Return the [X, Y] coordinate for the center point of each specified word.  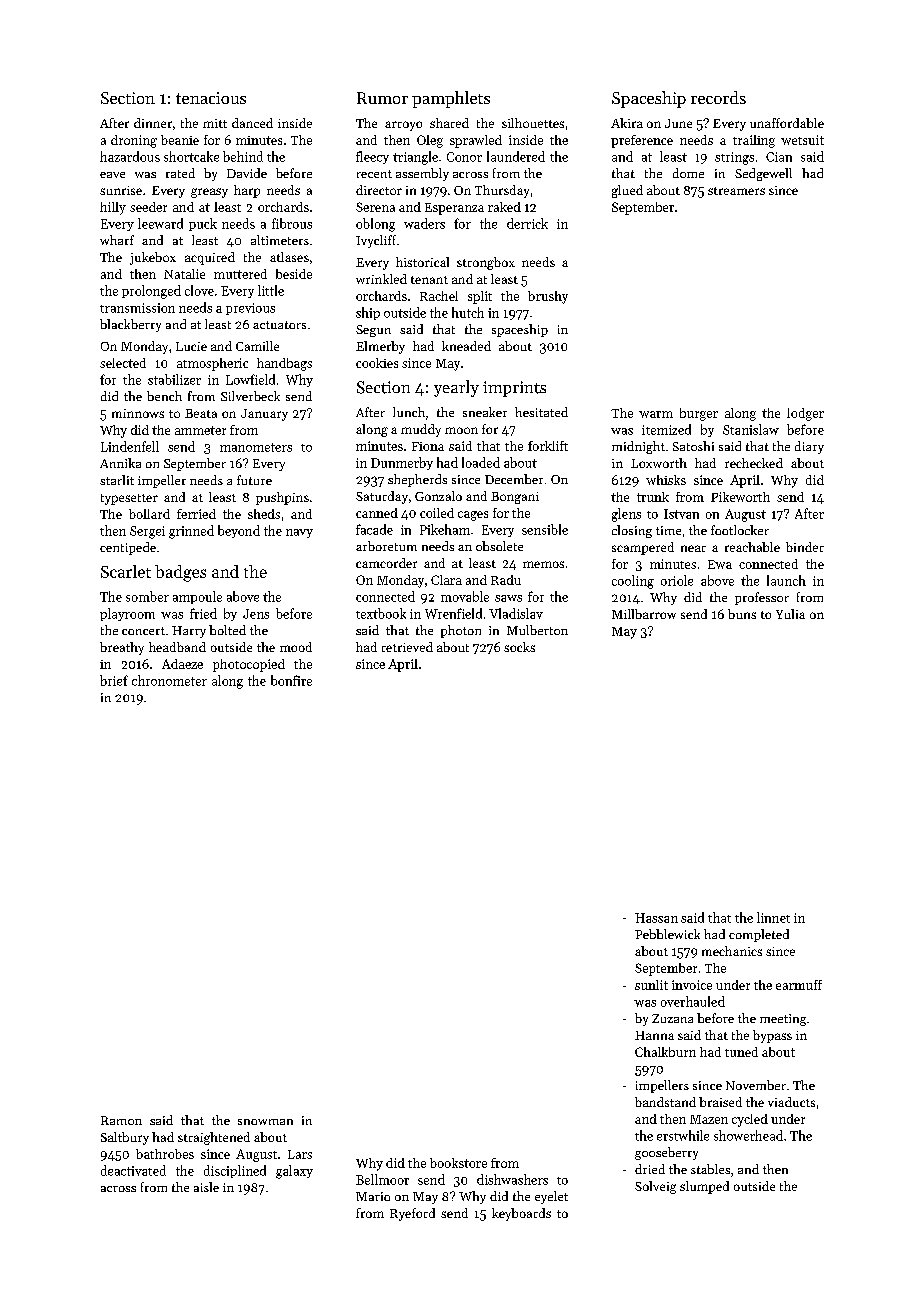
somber [147, 596]
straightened [214, 1138]
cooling [633, 582]
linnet [773, 917]
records [718, 97]
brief [114, 680]
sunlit [651, 985]
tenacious [211, 98]
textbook [381, 613]
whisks [666, 480]
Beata [201, 413]
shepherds [417, 480]
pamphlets [451, 99]
